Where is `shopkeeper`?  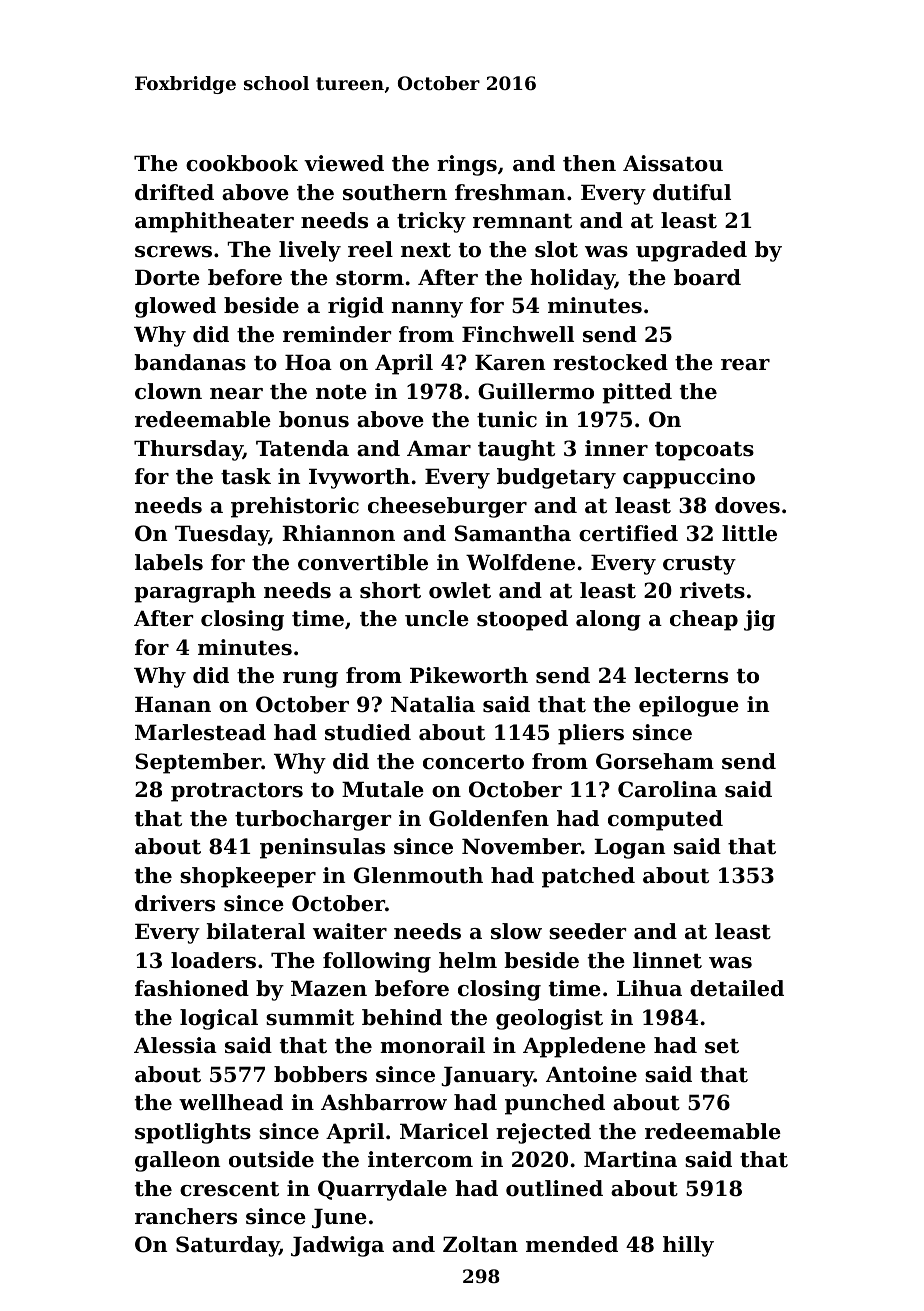 shopkeeper is located at coordinates (248, 877).
